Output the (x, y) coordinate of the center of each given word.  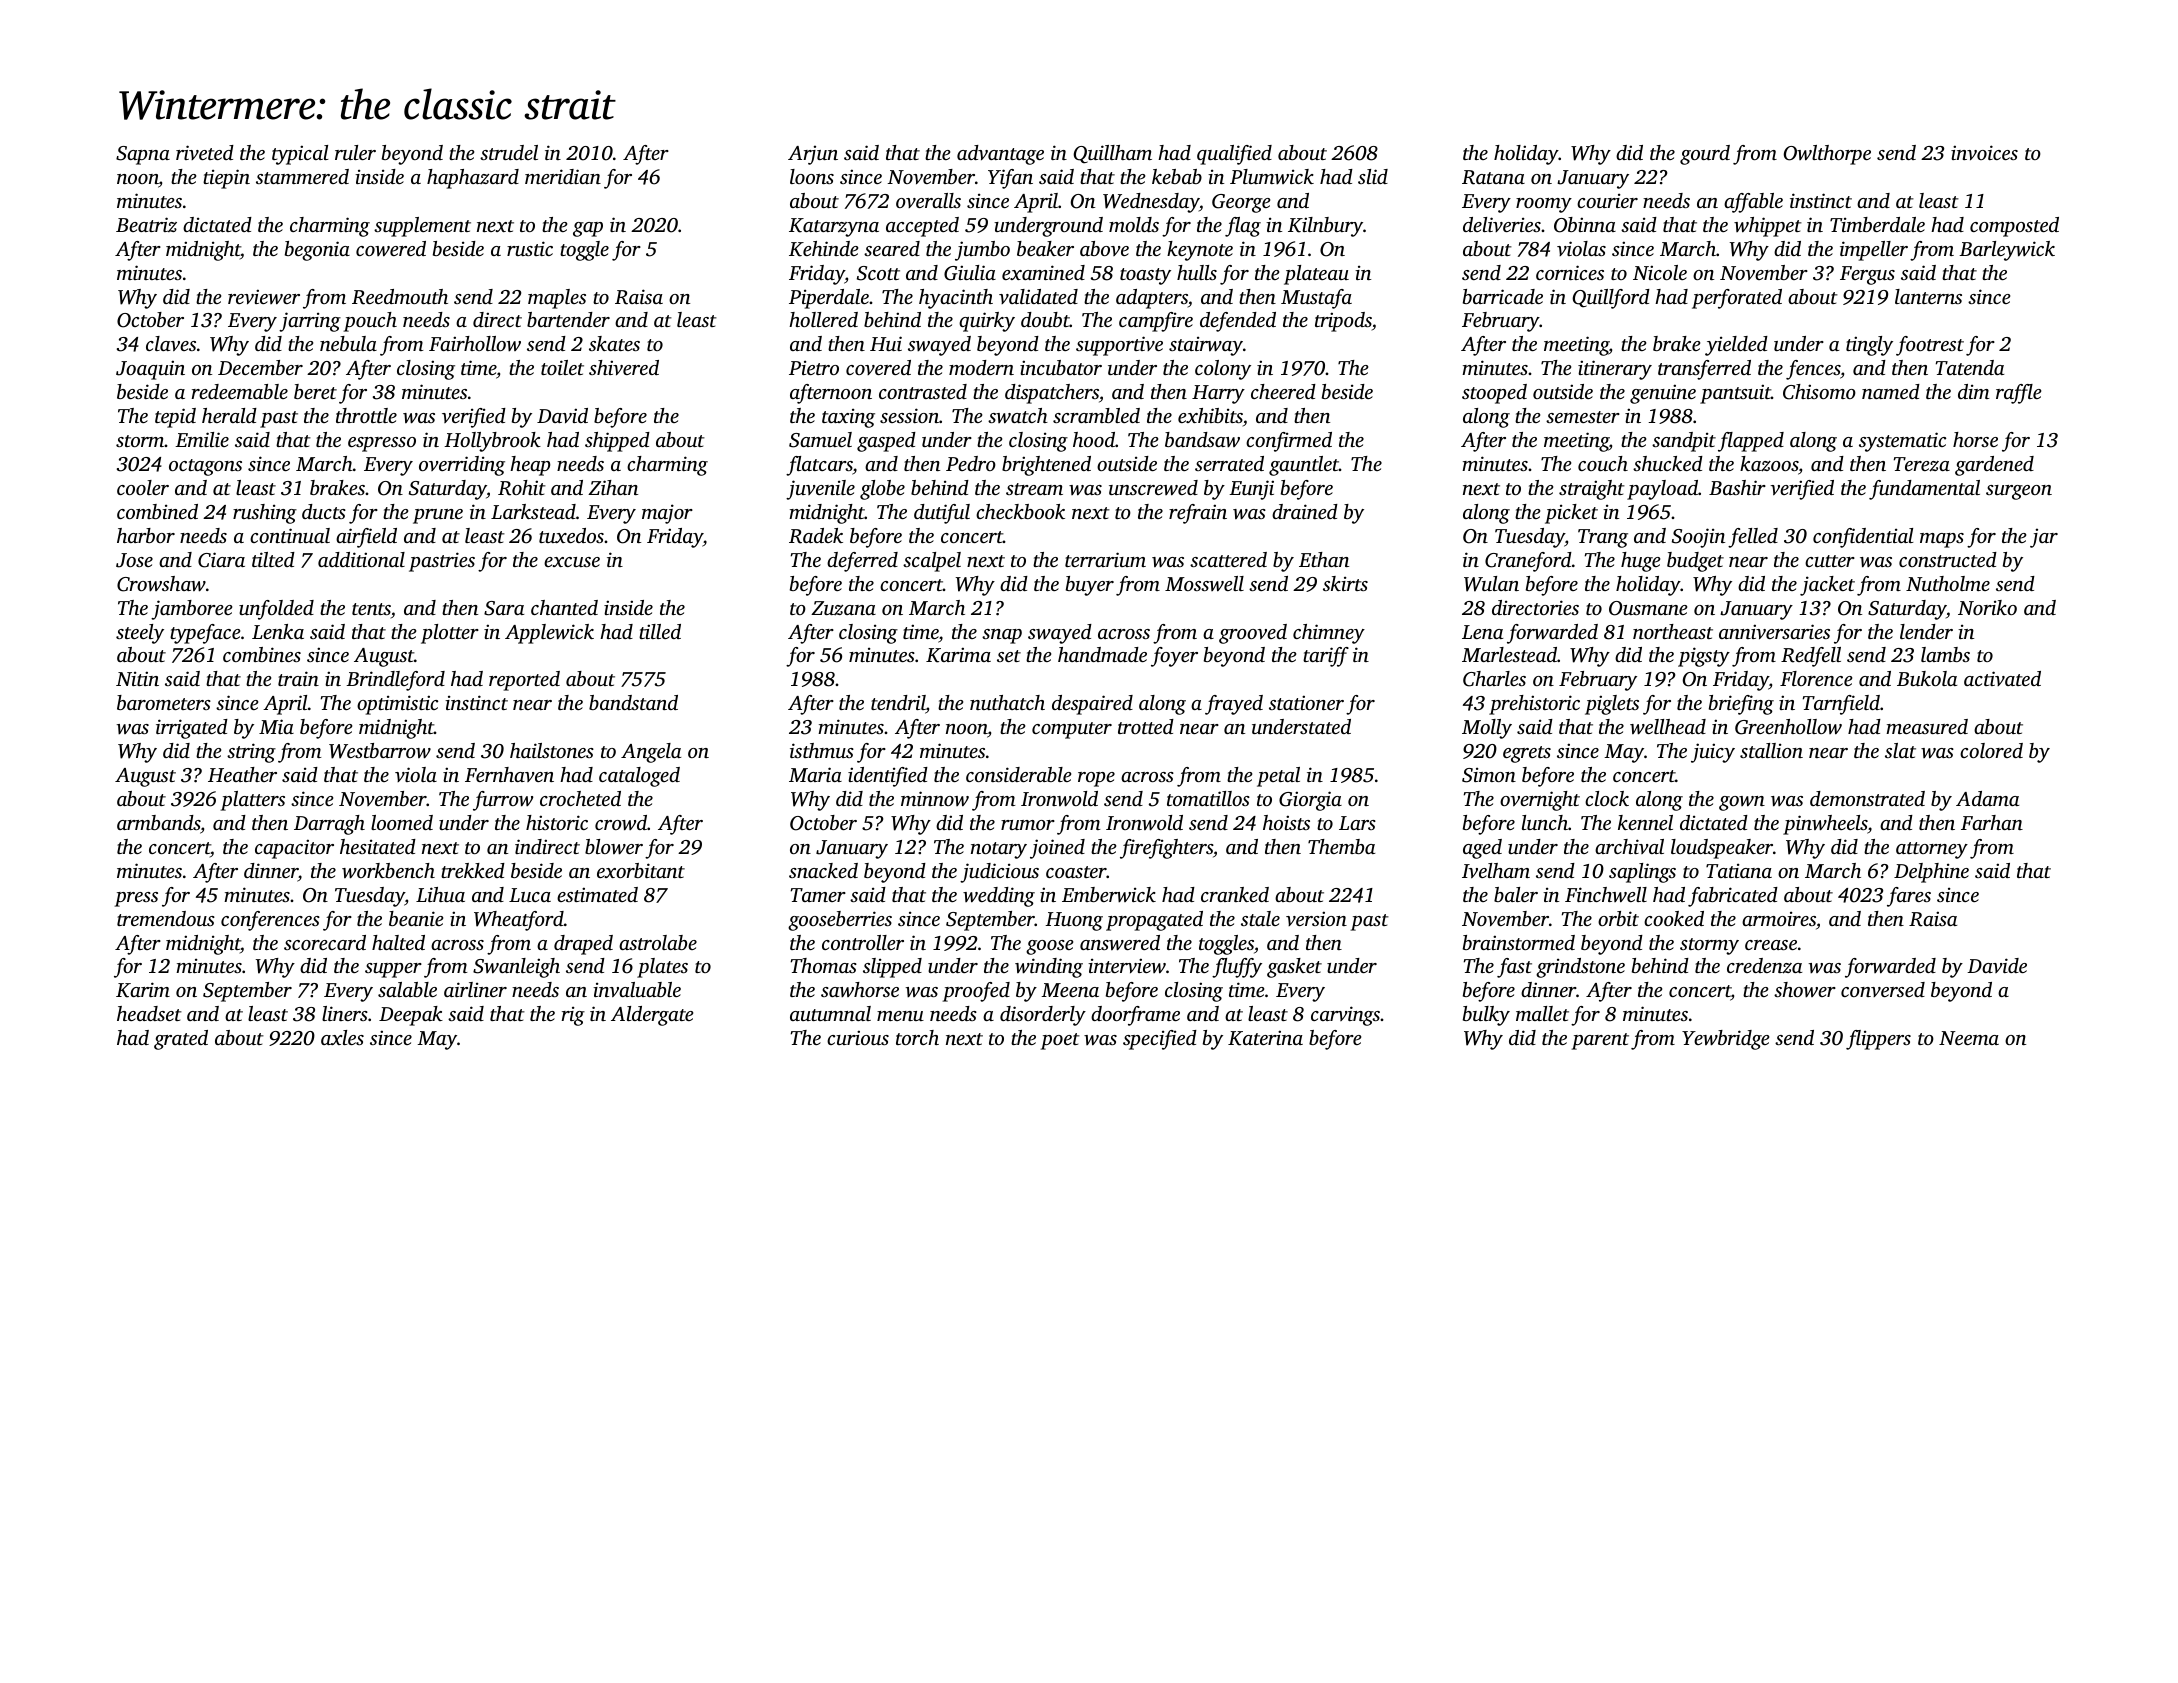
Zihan (613, 487)
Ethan (1324, 559)
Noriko (1987, 607)
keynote (1200, 251)
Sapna (143, 155)
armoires (1779, 918)
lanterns (1928, 296)
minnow (935, 799)
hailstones (552, 750)
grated (181, 1040)
